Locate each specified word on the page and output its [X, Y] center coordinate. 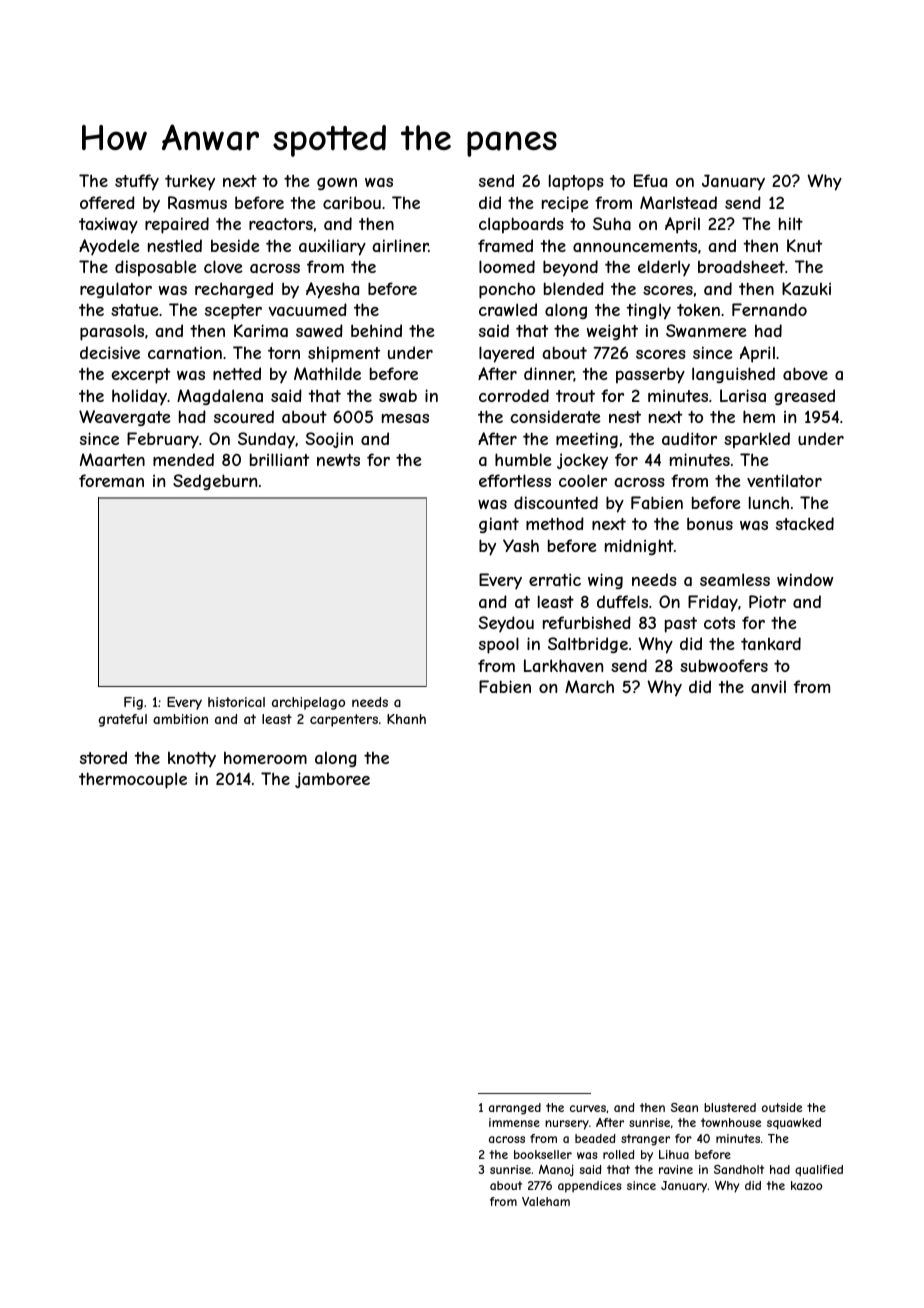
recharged [234, 290]
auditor [689, 438]
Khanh [406, 719]
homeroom [265, 758]
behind [376, 330]
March [589, 686]
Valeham [546, 1201]
